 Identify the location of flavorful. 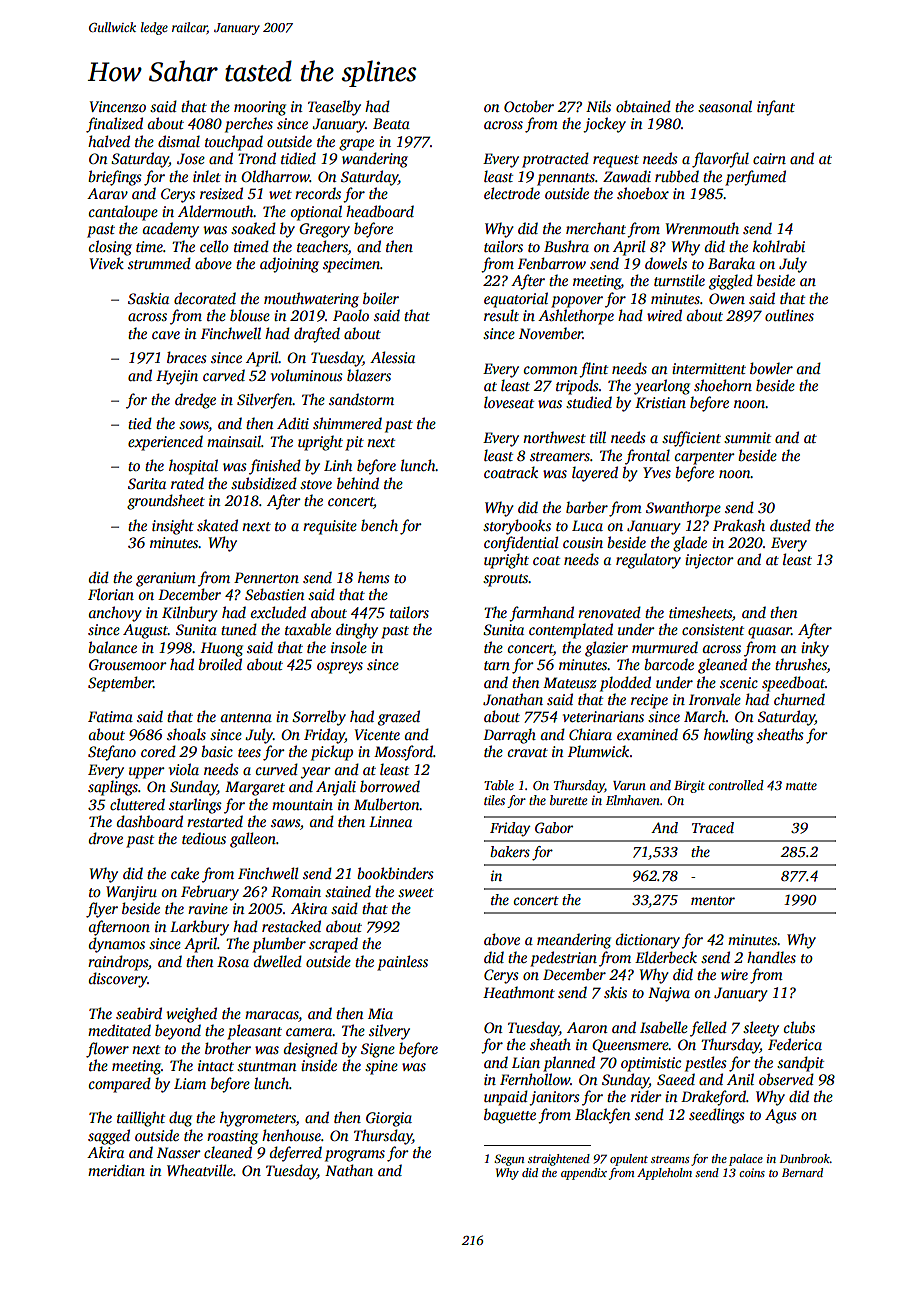
(720, 160).
